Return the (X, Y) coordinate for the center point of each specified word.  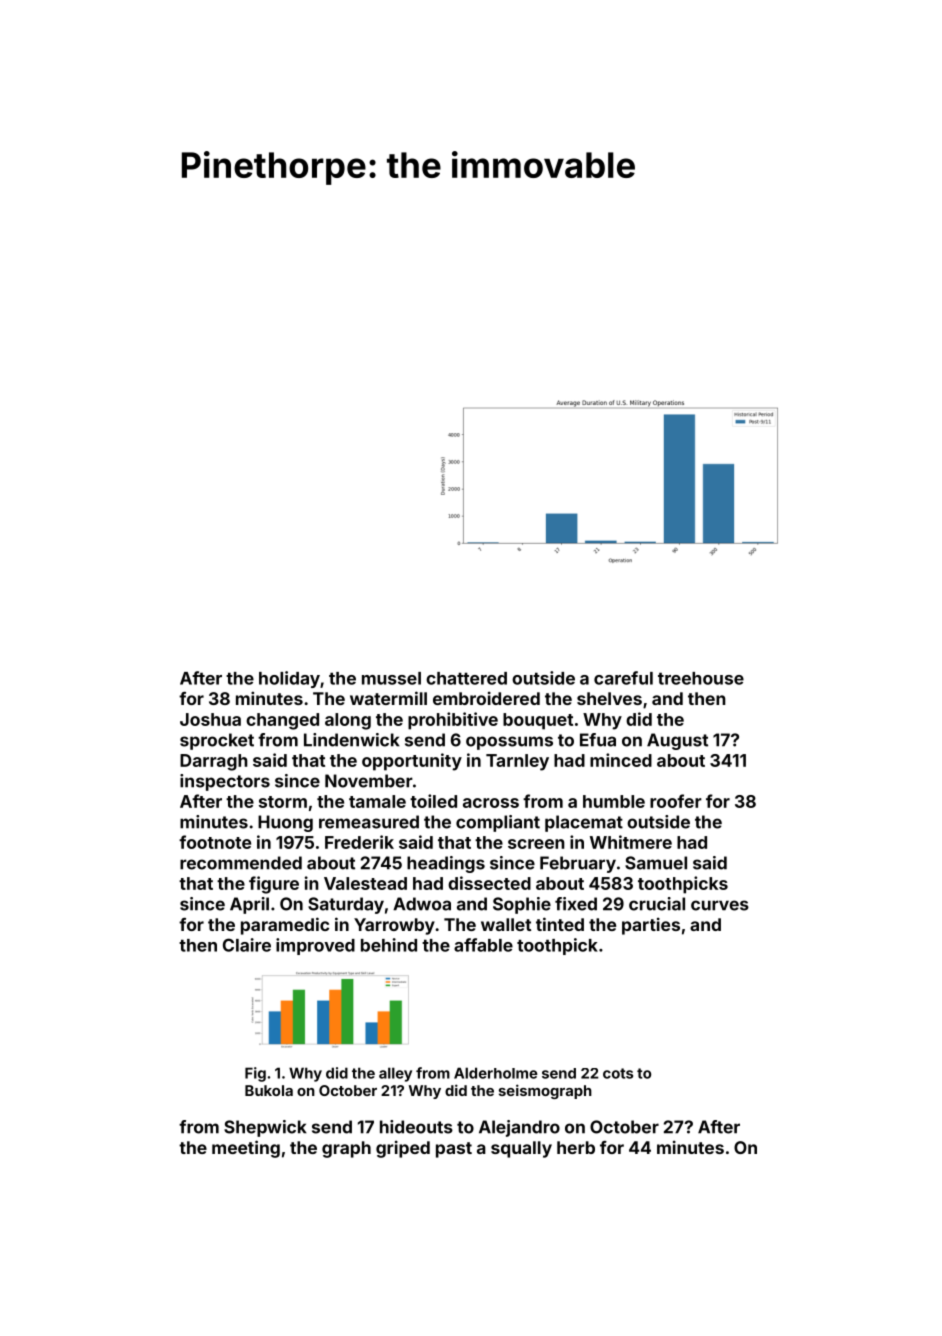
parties (651, 926)
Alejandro (519, 1128)
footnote (215, 842)
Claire (247, 945)
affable (483, 945)
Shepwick (265, 1128)
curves (720, 905)
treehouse (701, 678)
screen (536, 844)
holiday (289, 679)
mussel (391, 678)
